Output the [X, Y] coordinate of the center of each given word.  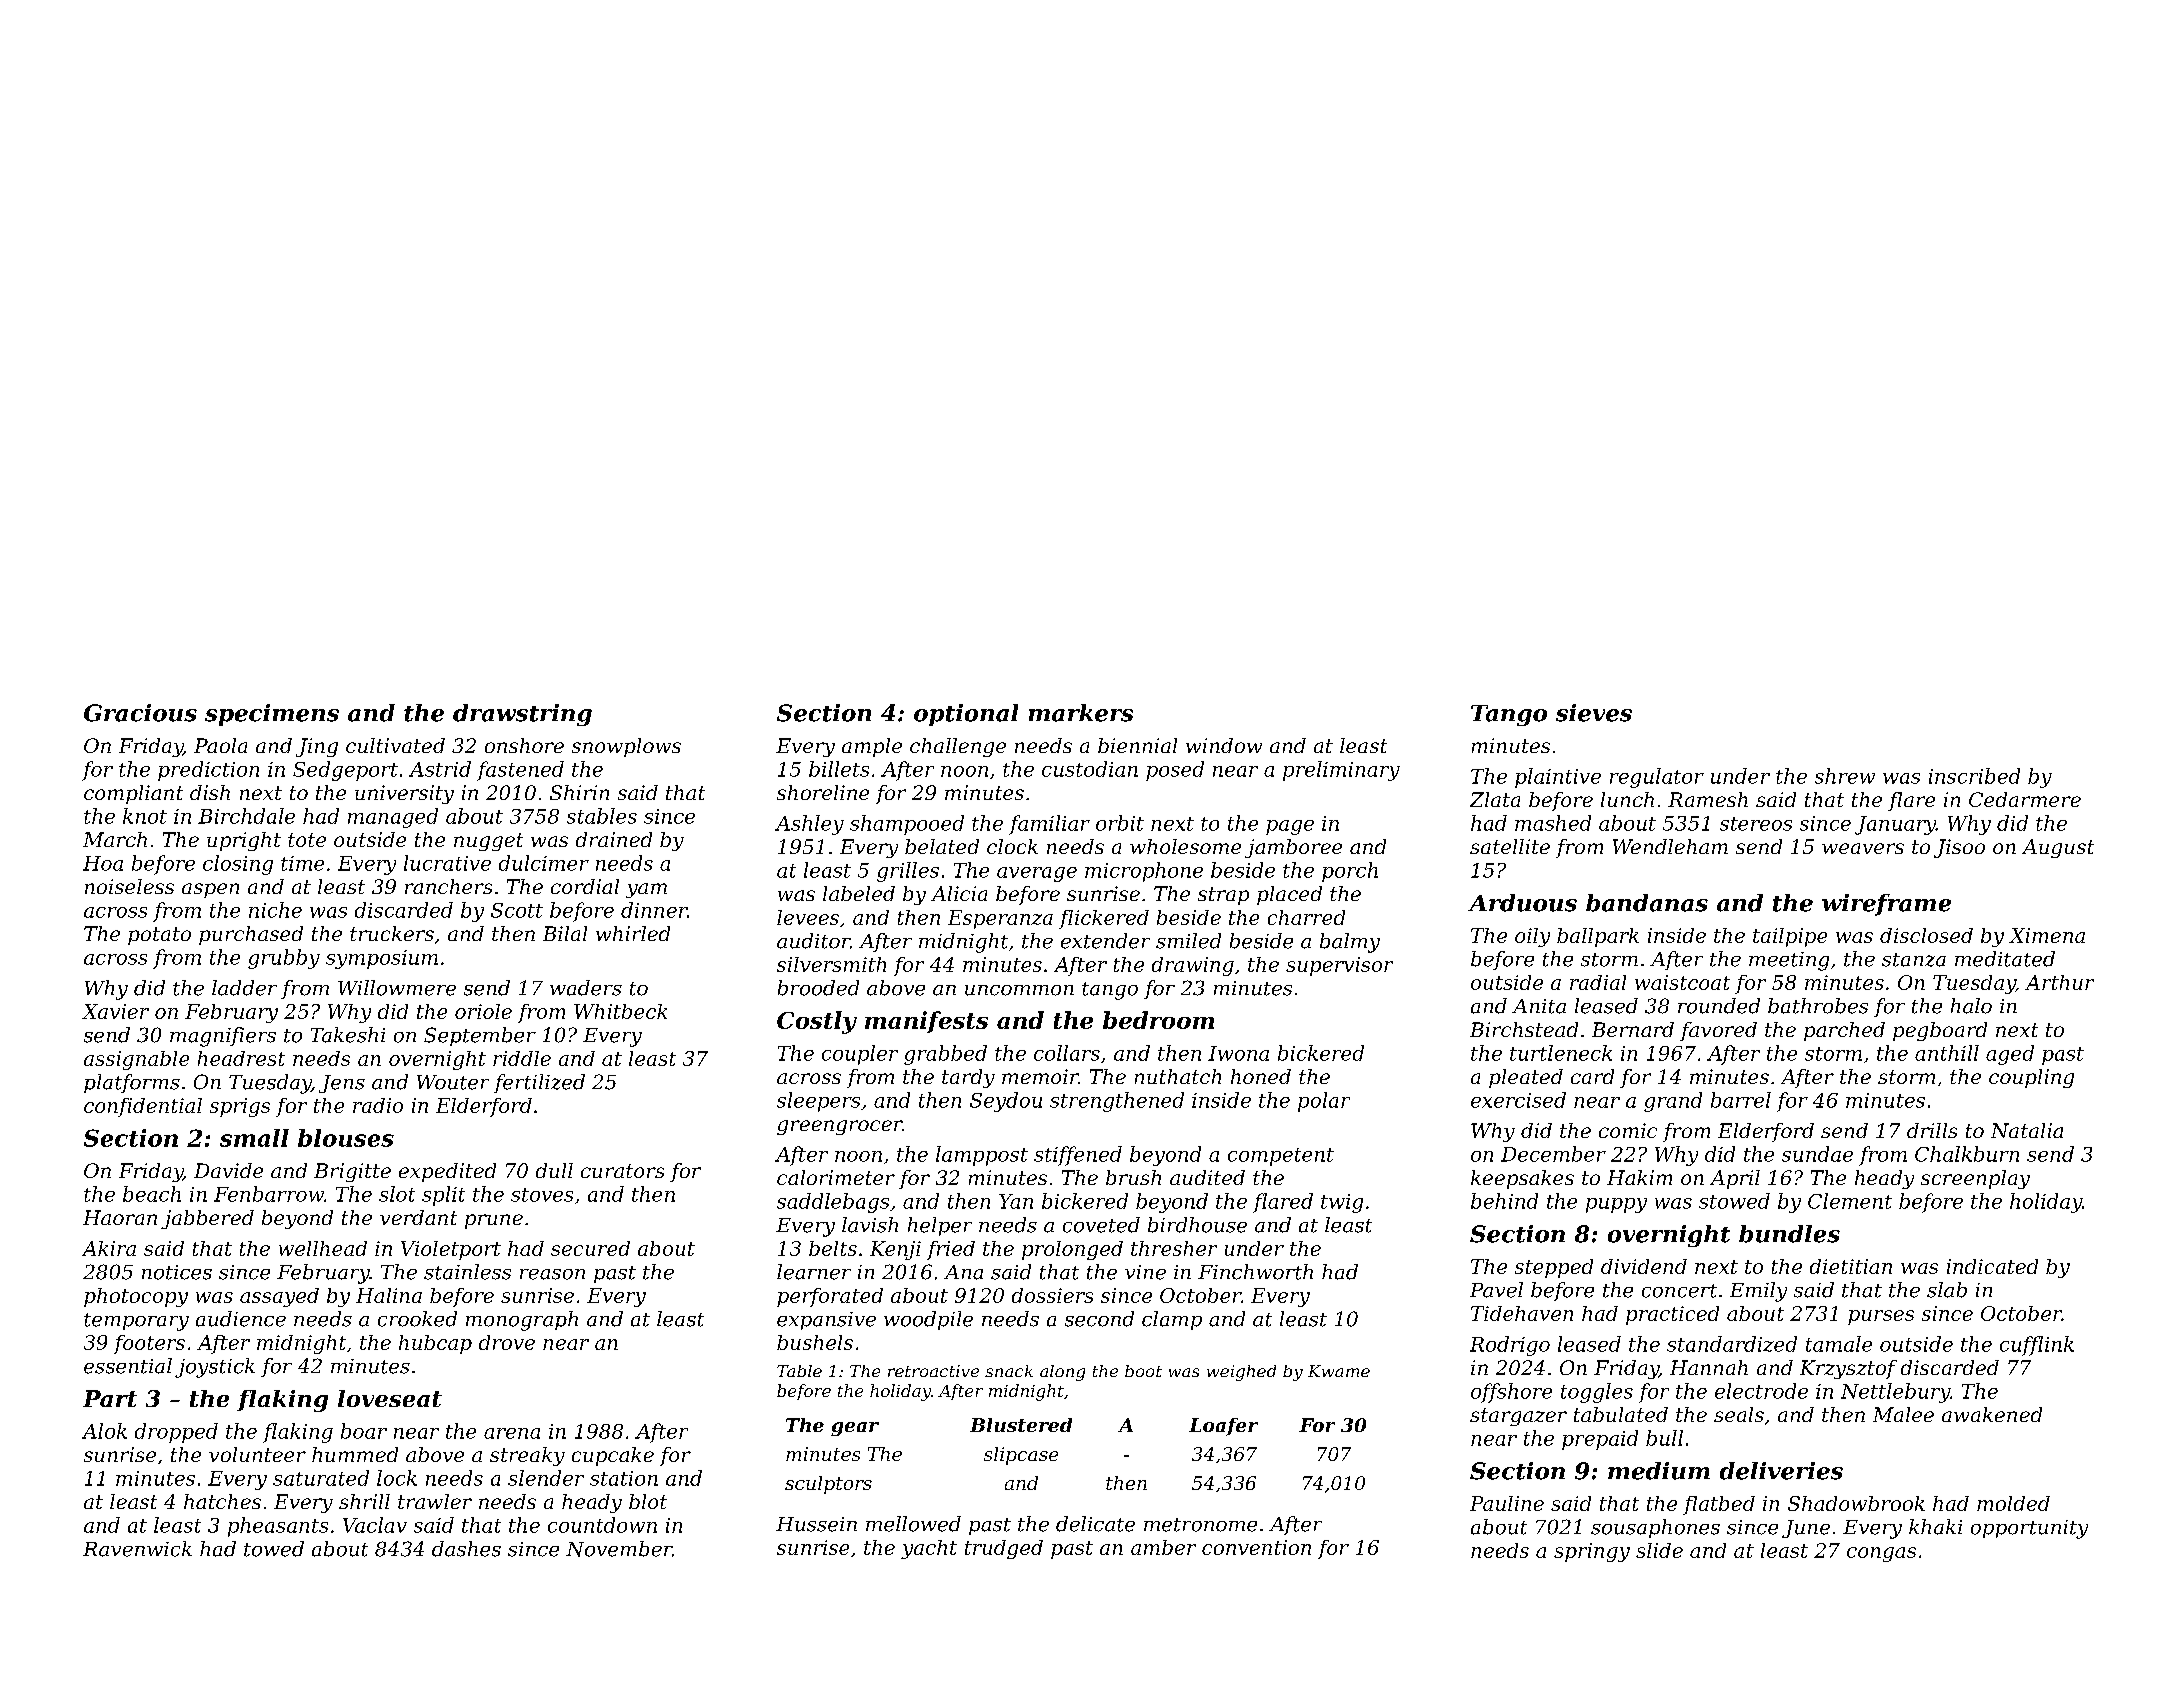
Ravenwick [137, 1549]
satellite [1510, 846]
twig [1342, 1203]
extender [1105, 941]
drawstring [522, 715]
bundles [1789, 1234]
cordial [585, 886]
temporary [136, 1322]
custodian [1090, 769]
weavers [1863, 848]
